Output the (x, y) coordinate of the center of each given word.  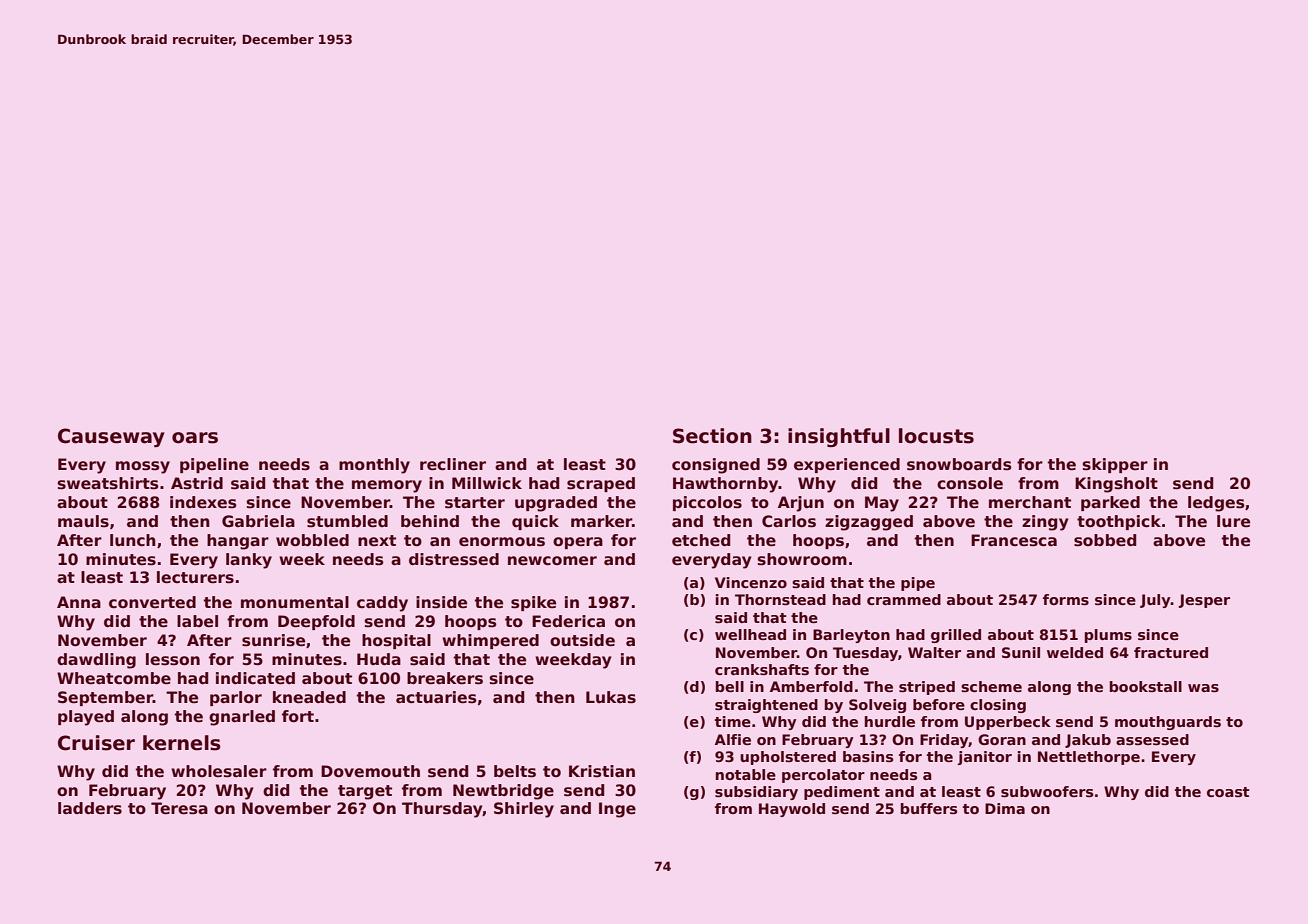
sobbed (1105, 540)
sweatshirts (108, 483)
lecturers (195, 577)
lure (1233, 521)
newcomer (552, 561)
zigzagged (869, 523)
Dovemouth (370, 771)
